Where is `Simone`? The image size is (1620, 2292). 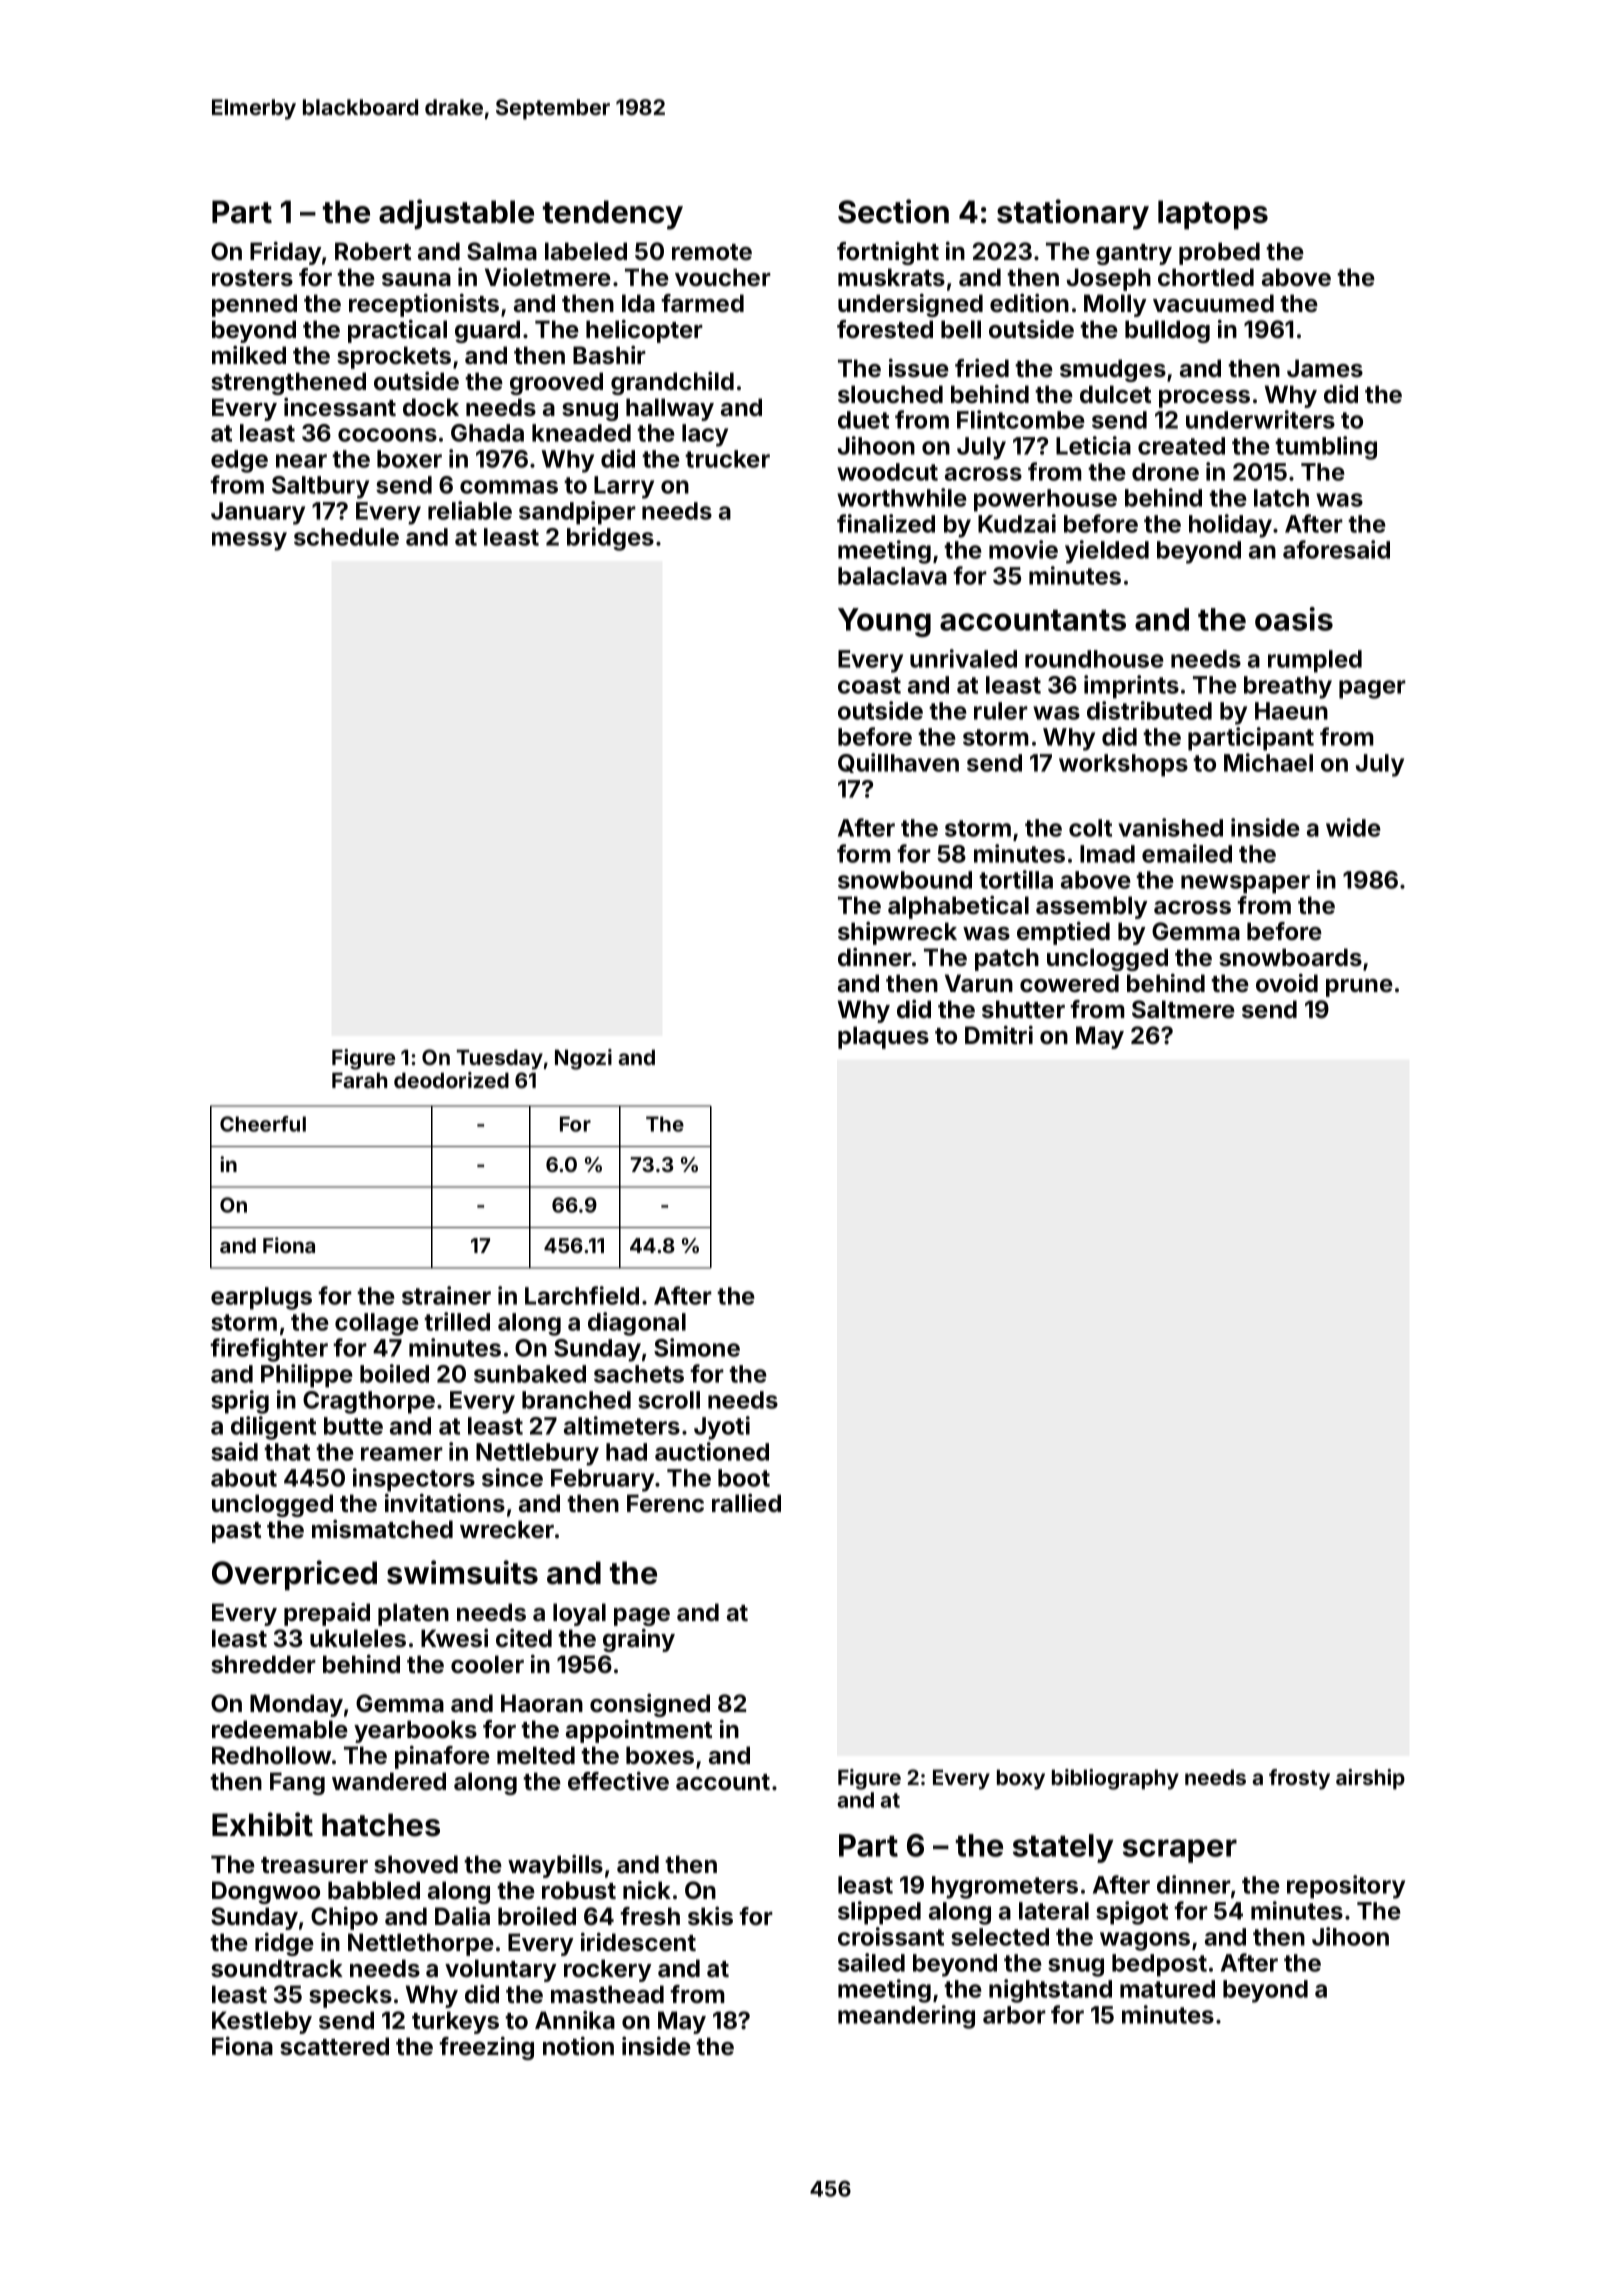 Simone is located at coordinates (697, 1347).
